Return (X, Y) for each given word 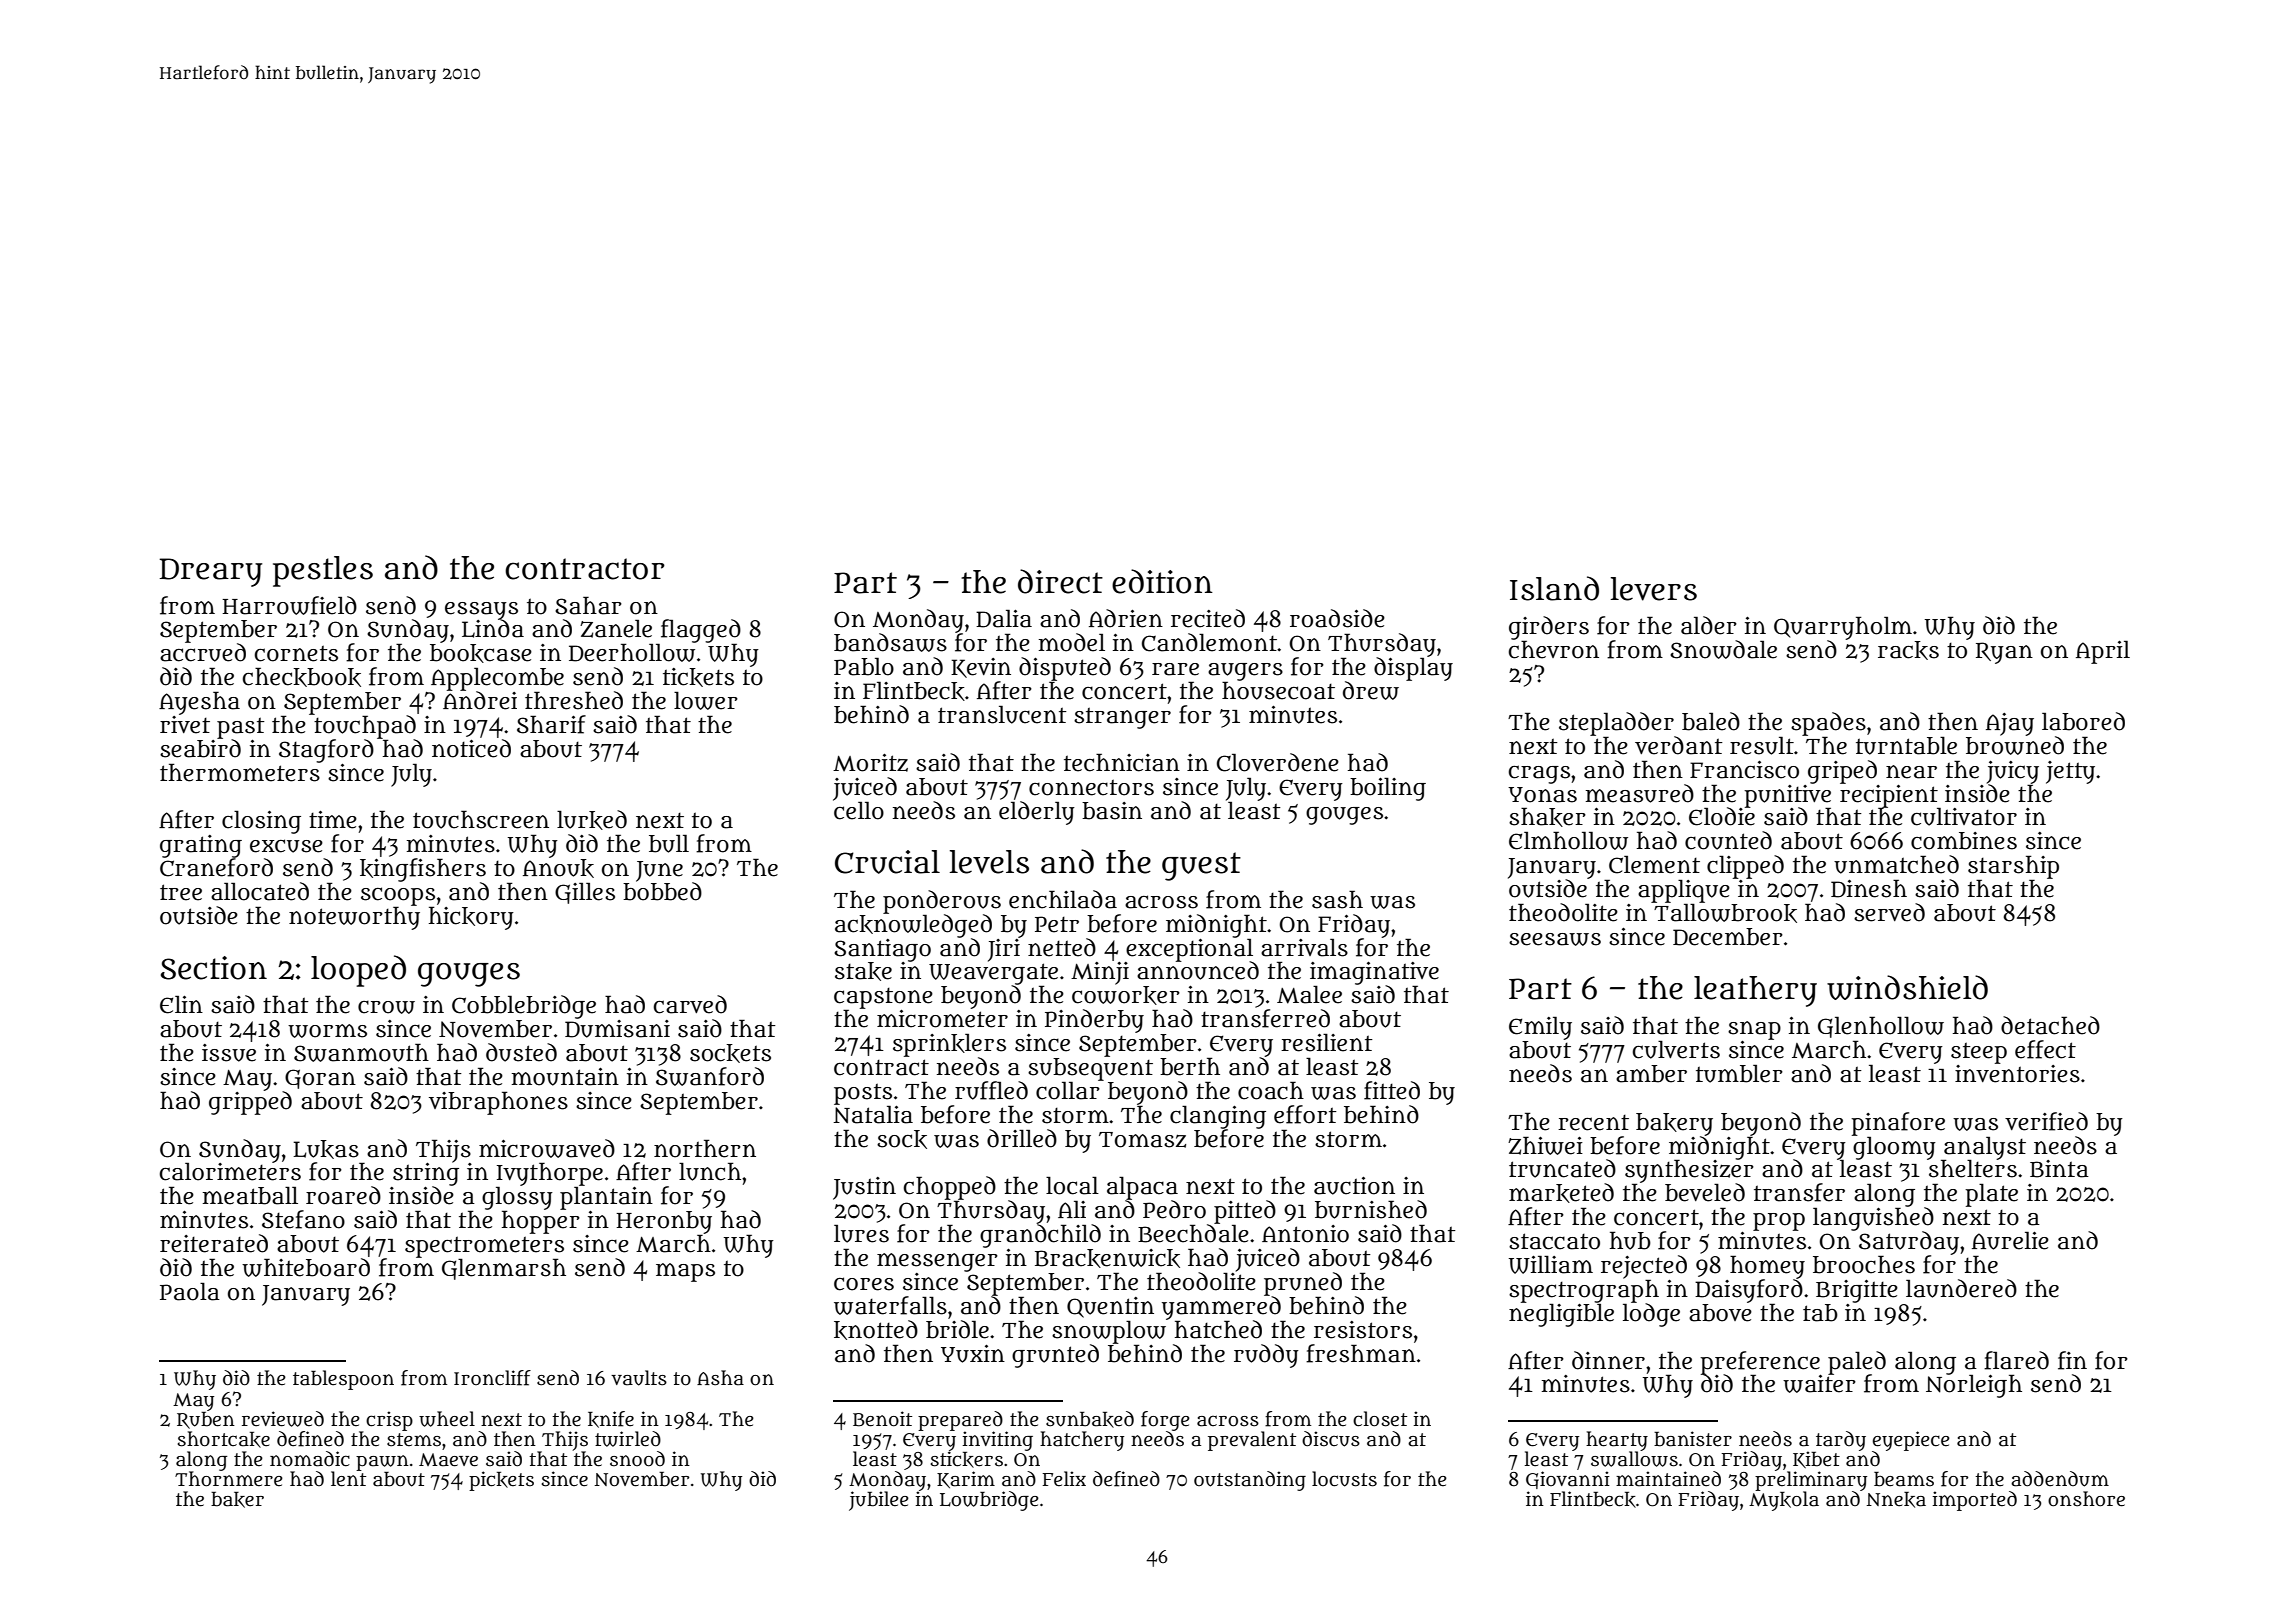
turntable (1906, 745)
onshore (2086, 1499)
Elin (181, 1004)
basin (1112, 811)
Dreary (211, 572)
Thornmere (229, 1479)
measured (1640, 793)
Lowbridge (989, 1501)
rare (1175, 669)
